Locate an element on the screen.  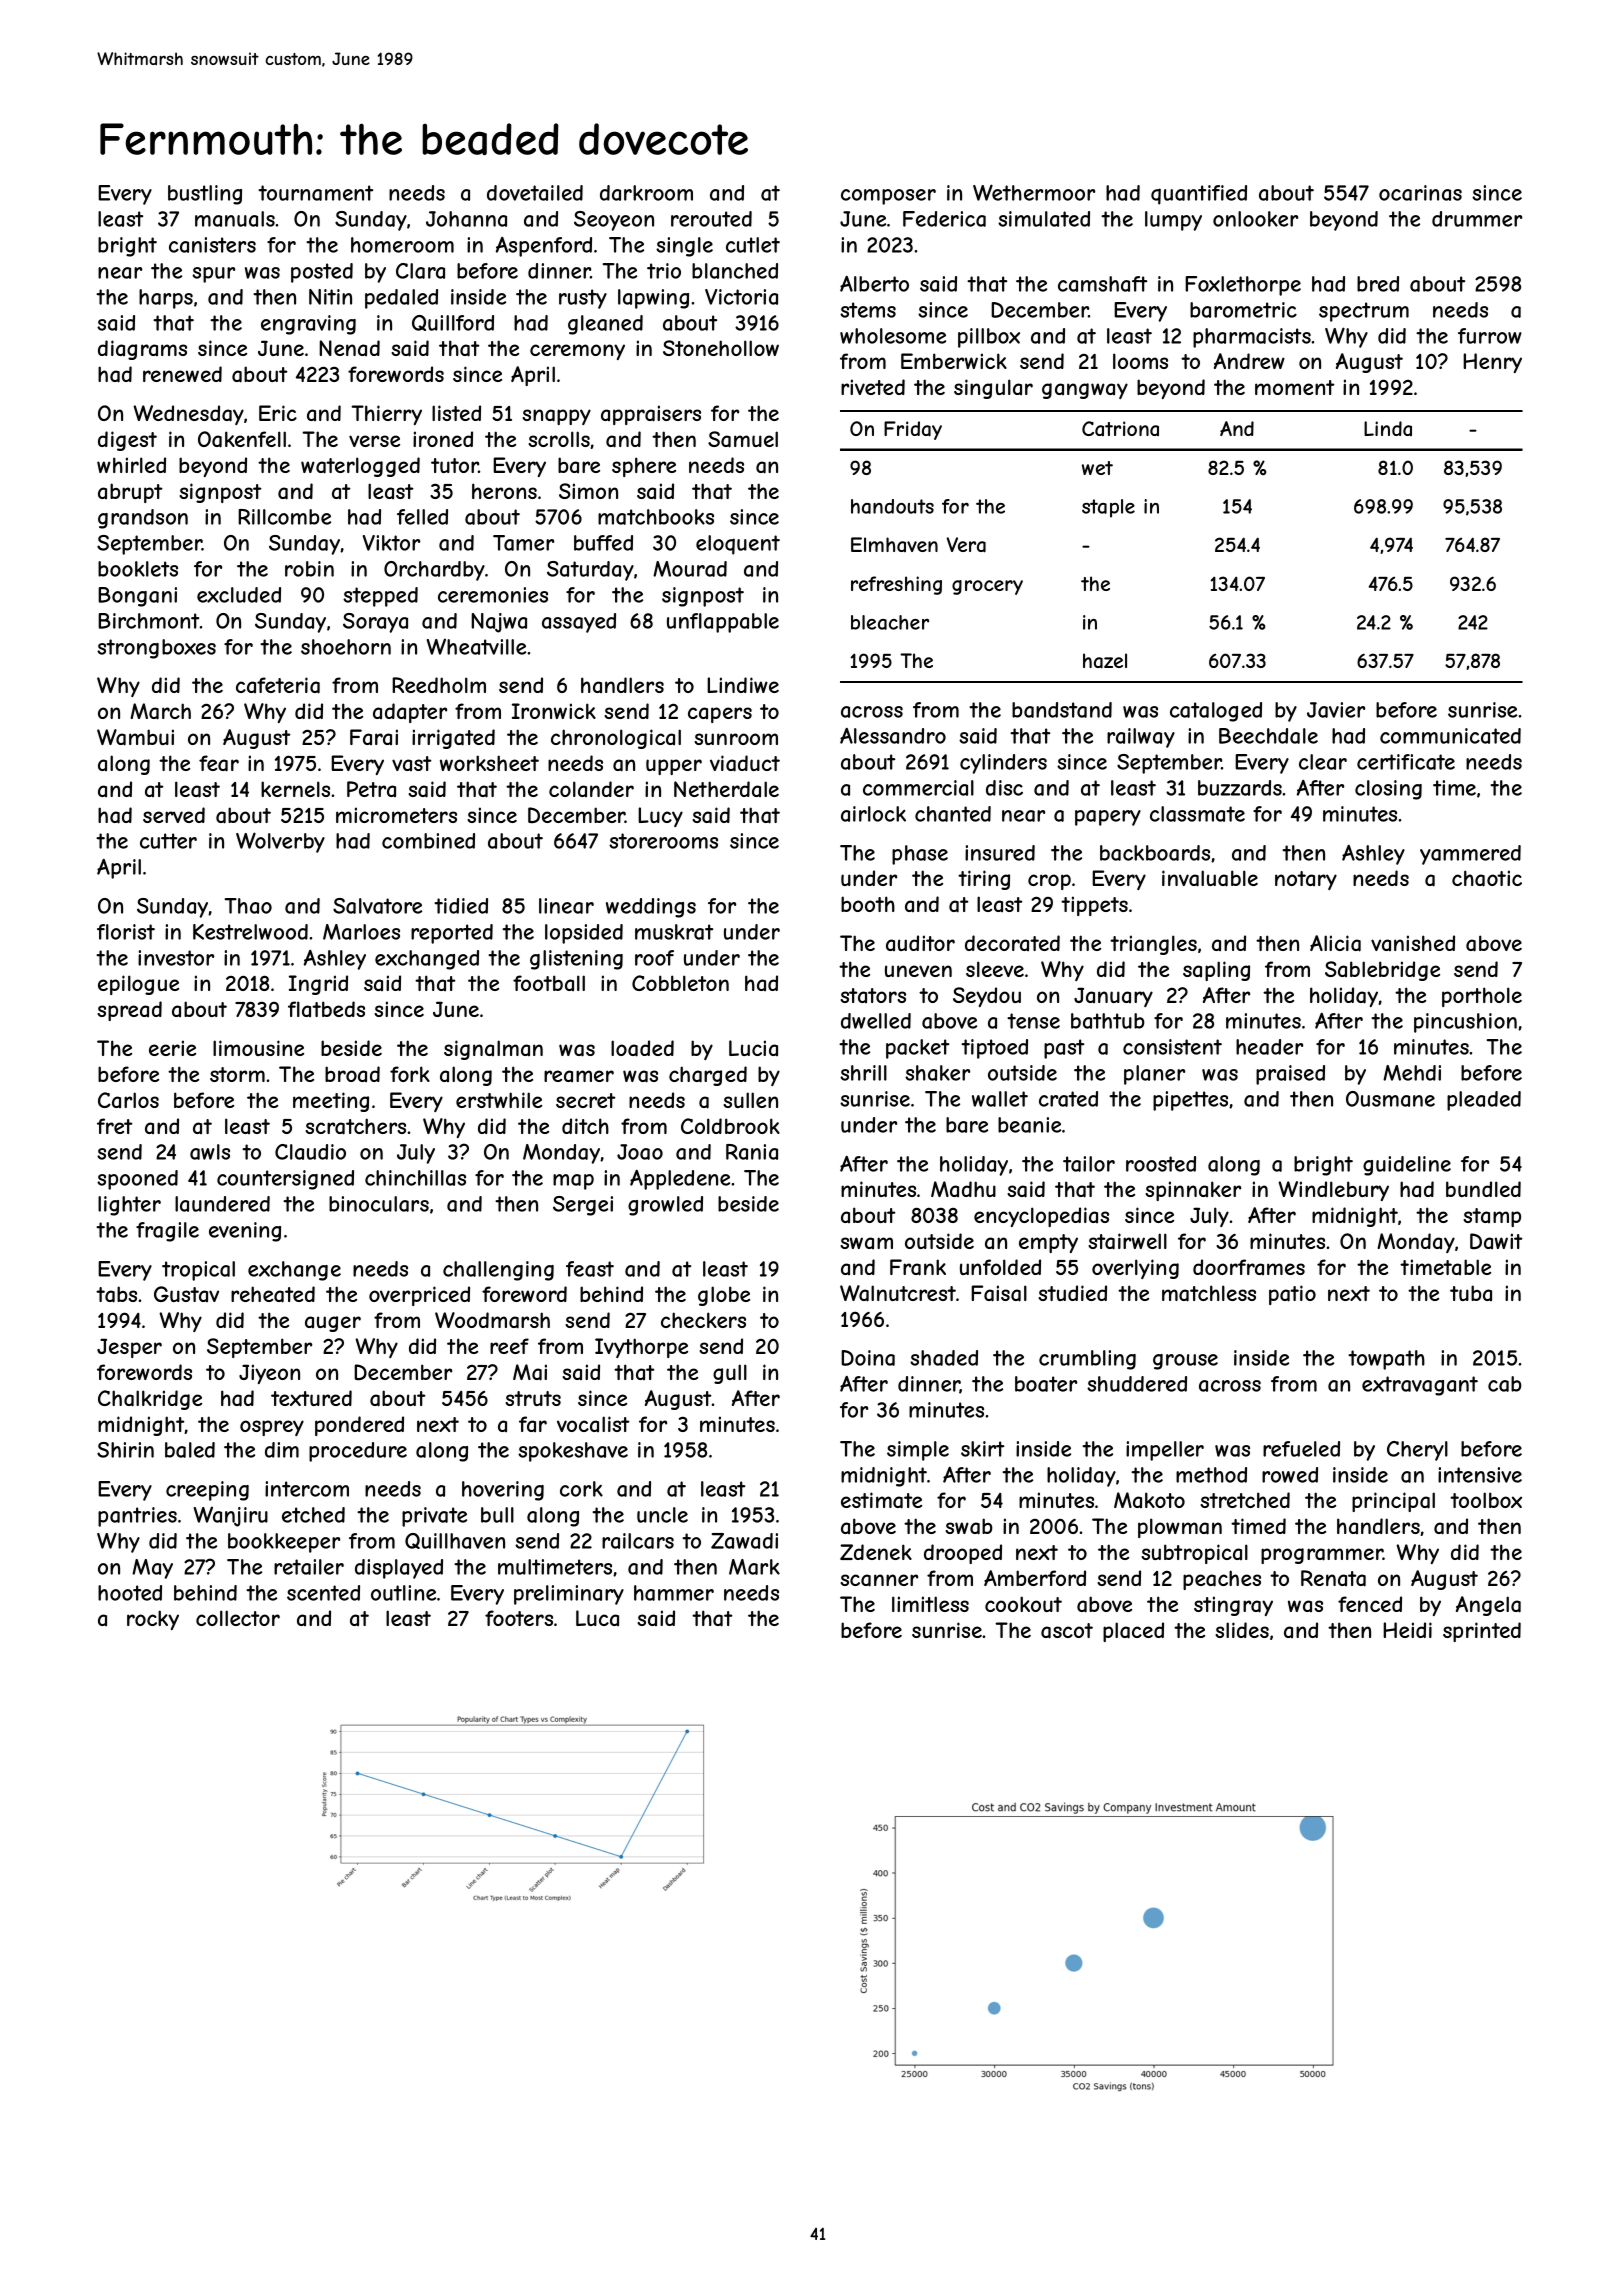
extravagant is located at coordinates (1420, 1386).
